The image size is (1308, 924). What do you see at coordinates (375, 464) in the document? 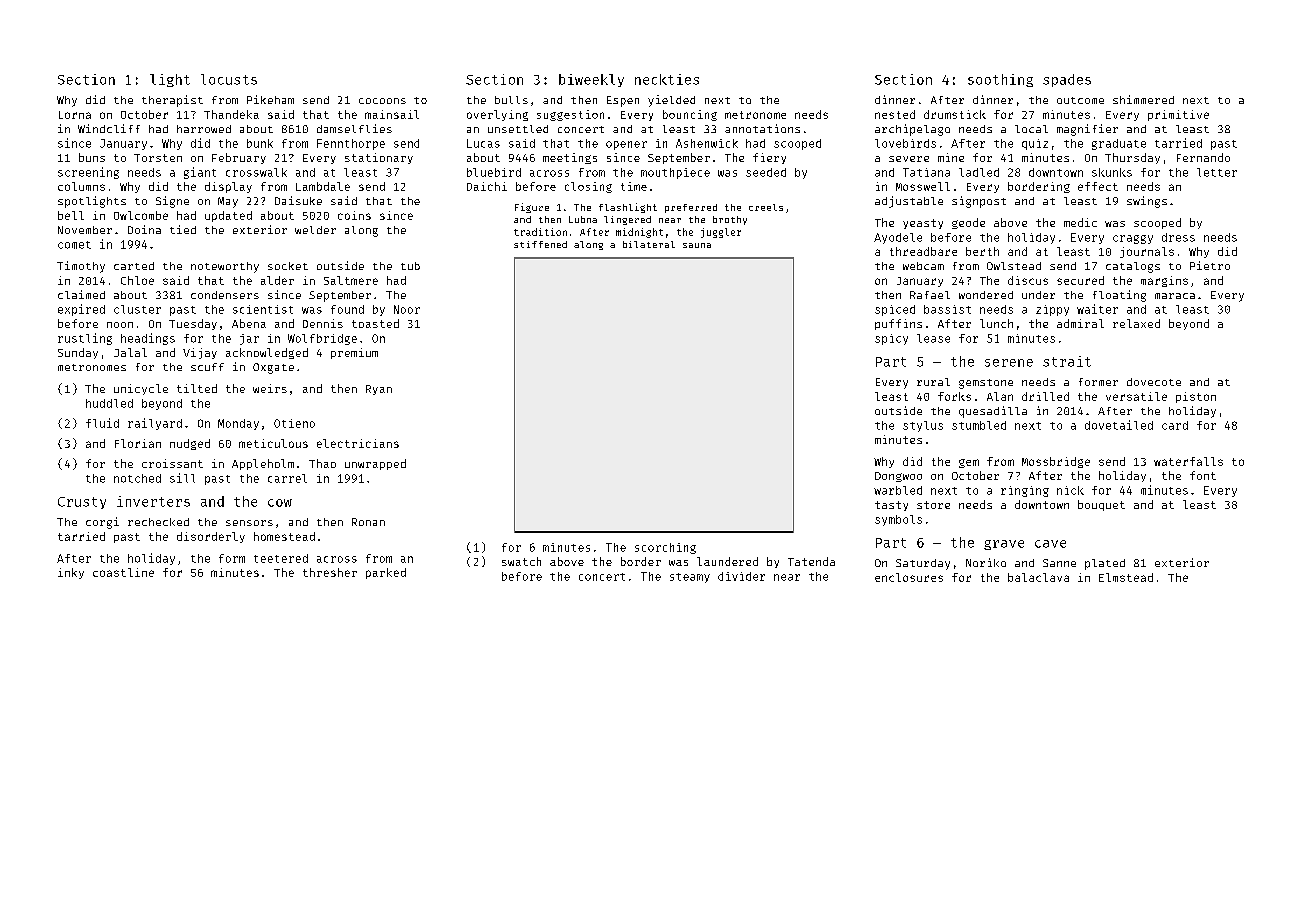
I see `unwrapped` at bounding box center [375, 464].
